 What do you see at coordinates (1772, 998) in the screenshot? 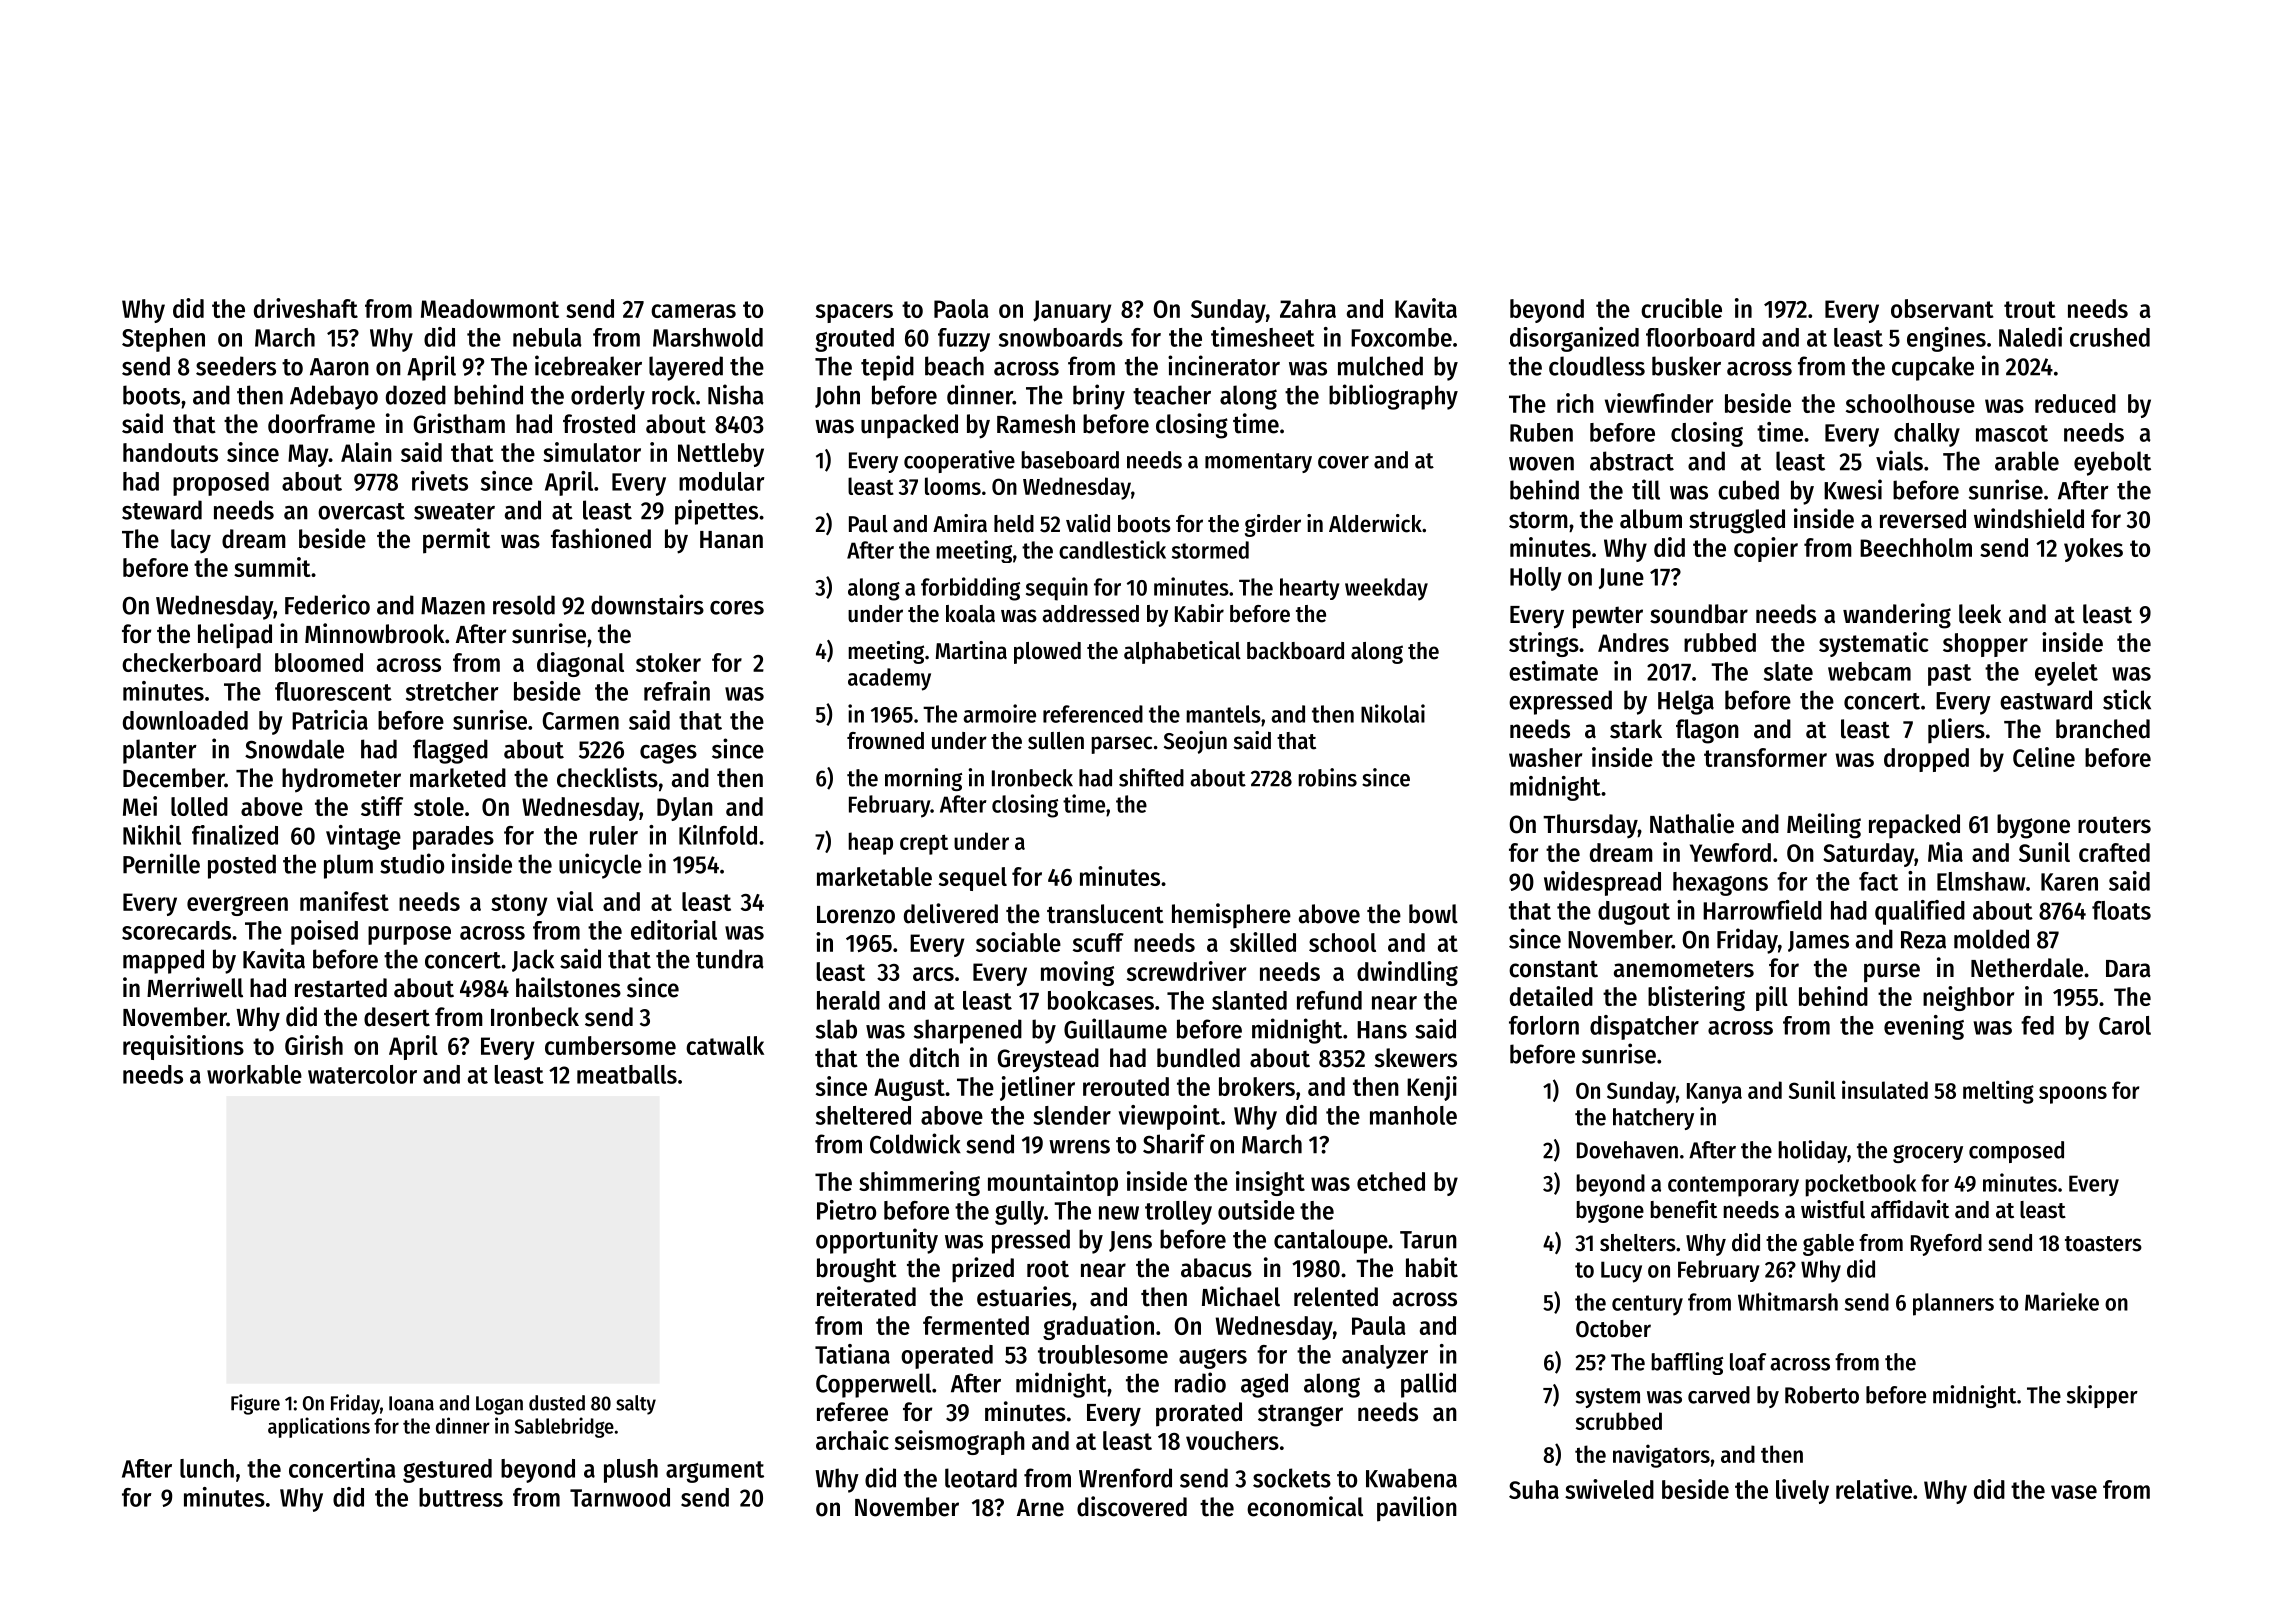
I see `pill` at bounding box center [1772, 998].
